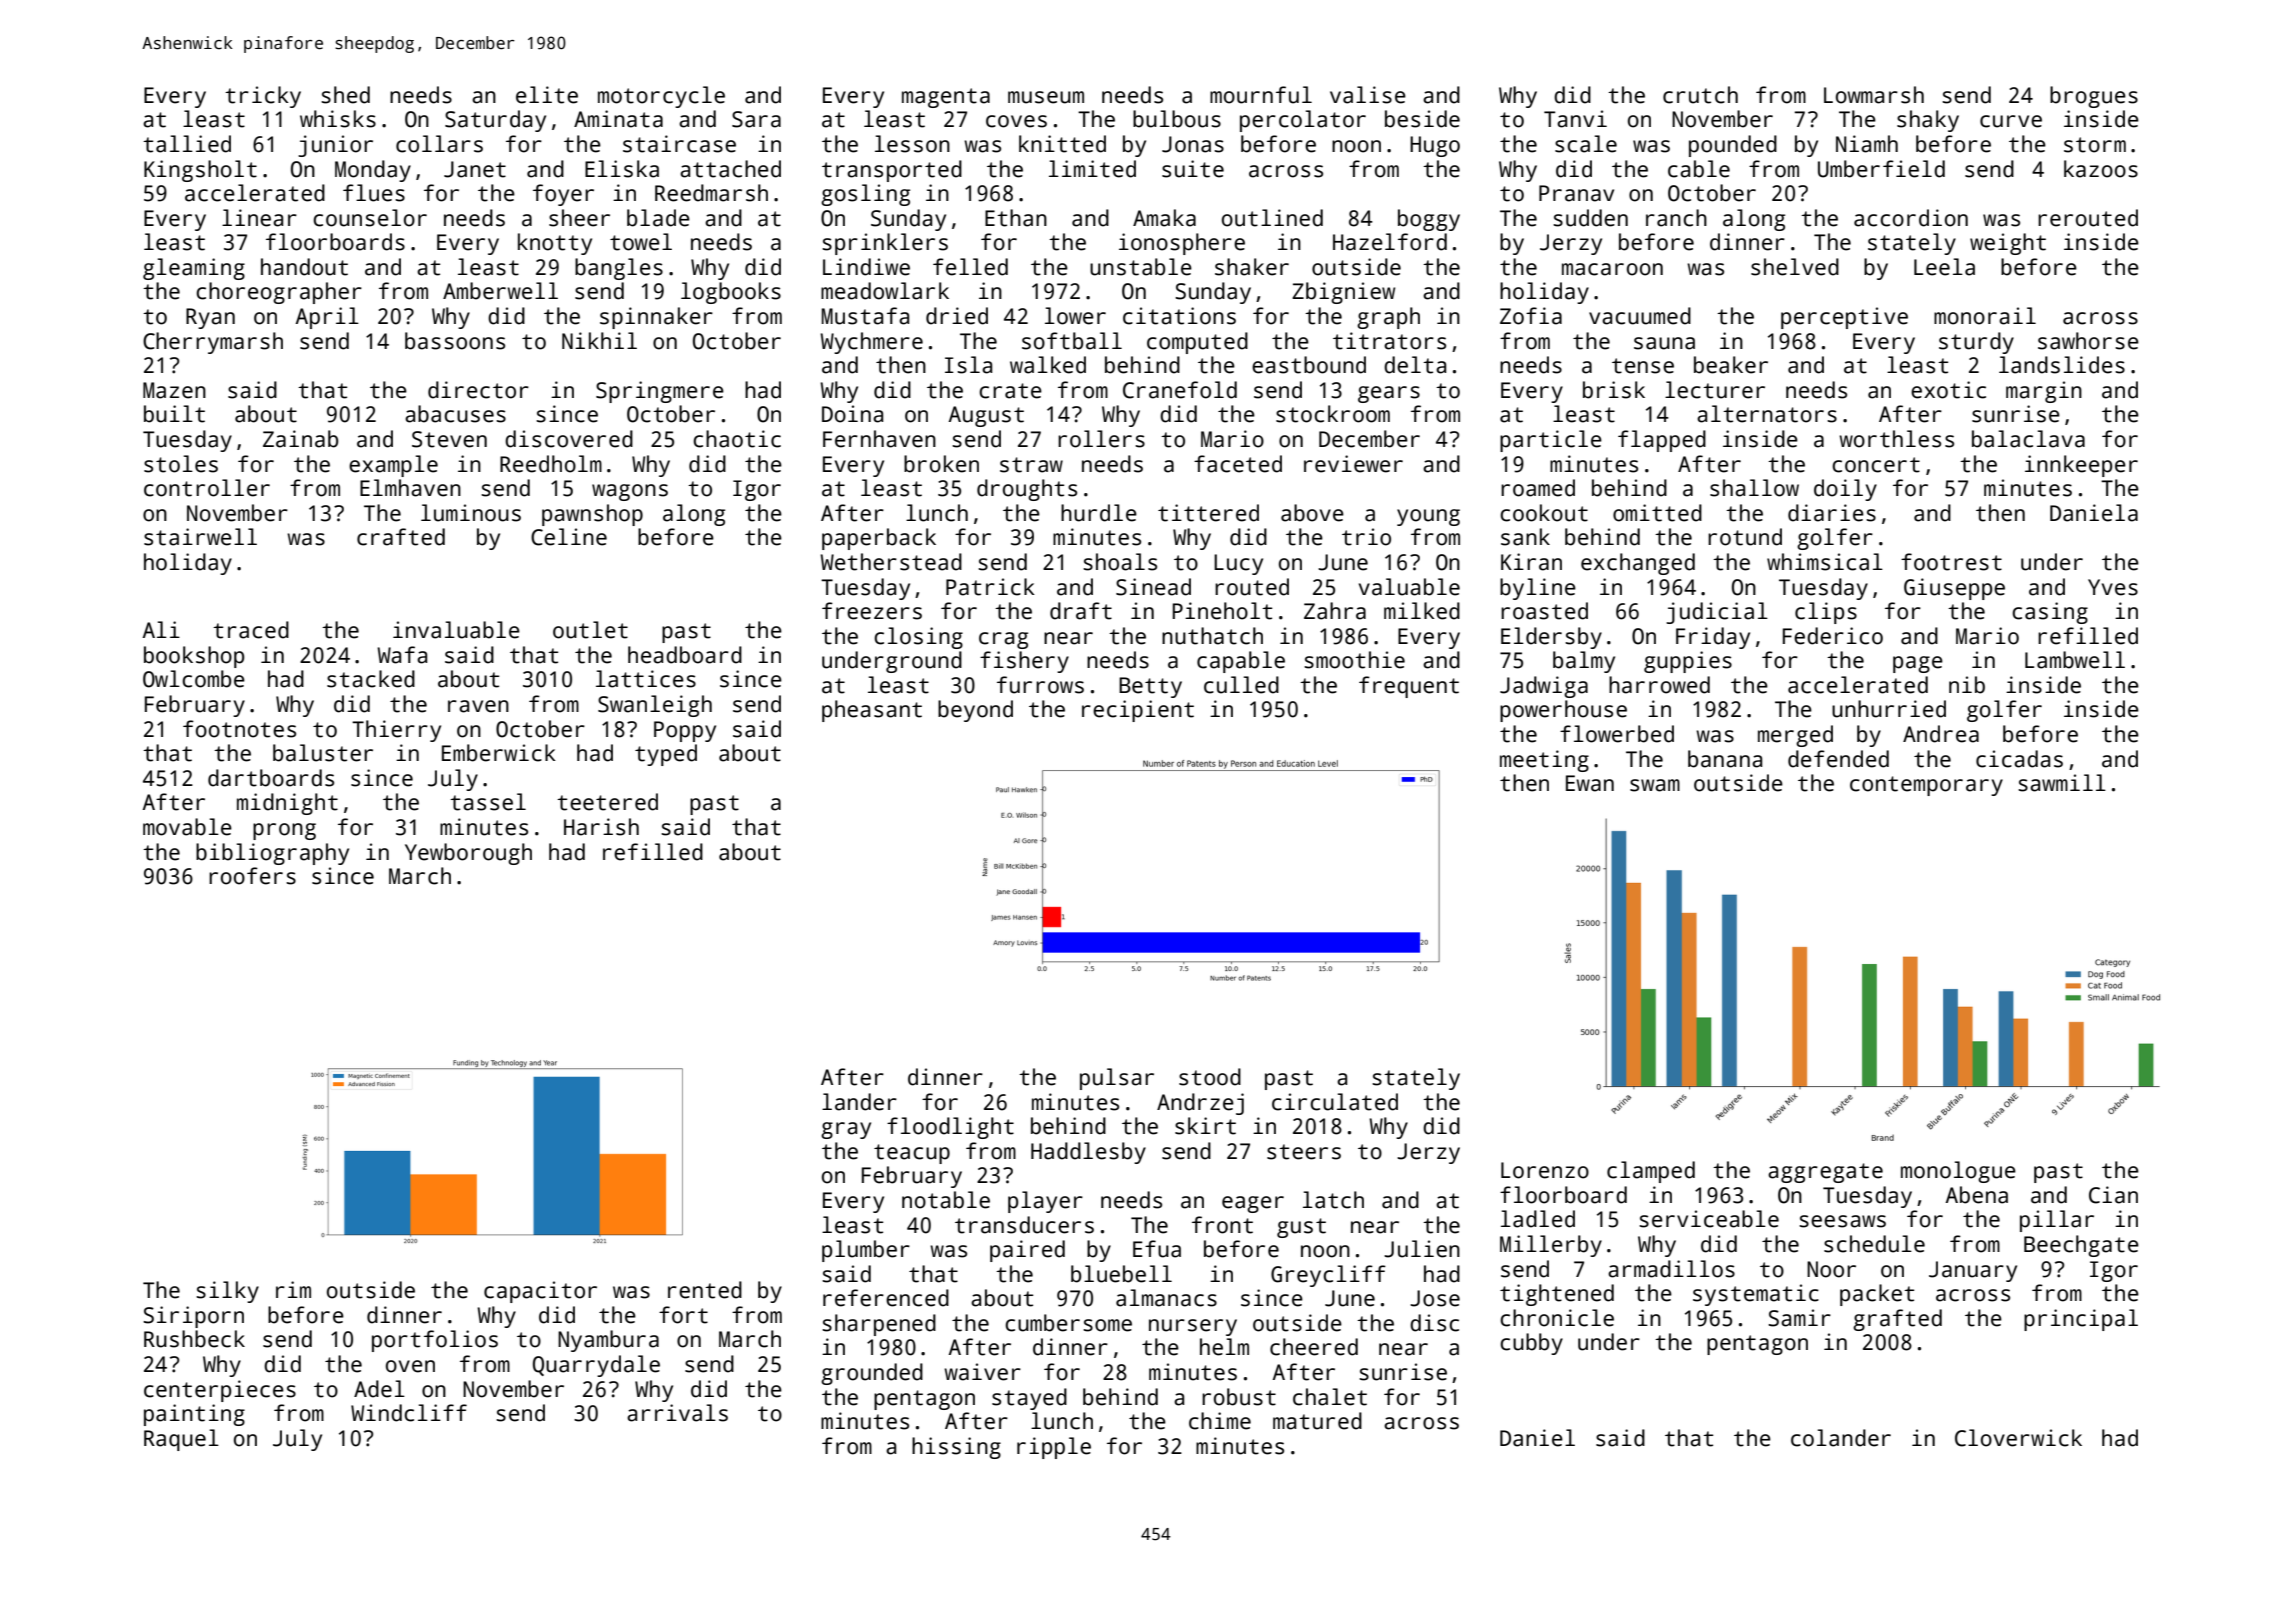 The width and height of the page is (2282, 1614). Describe the element at coordinates (1335, 1102) in the page. I see `circulated` at that location.
